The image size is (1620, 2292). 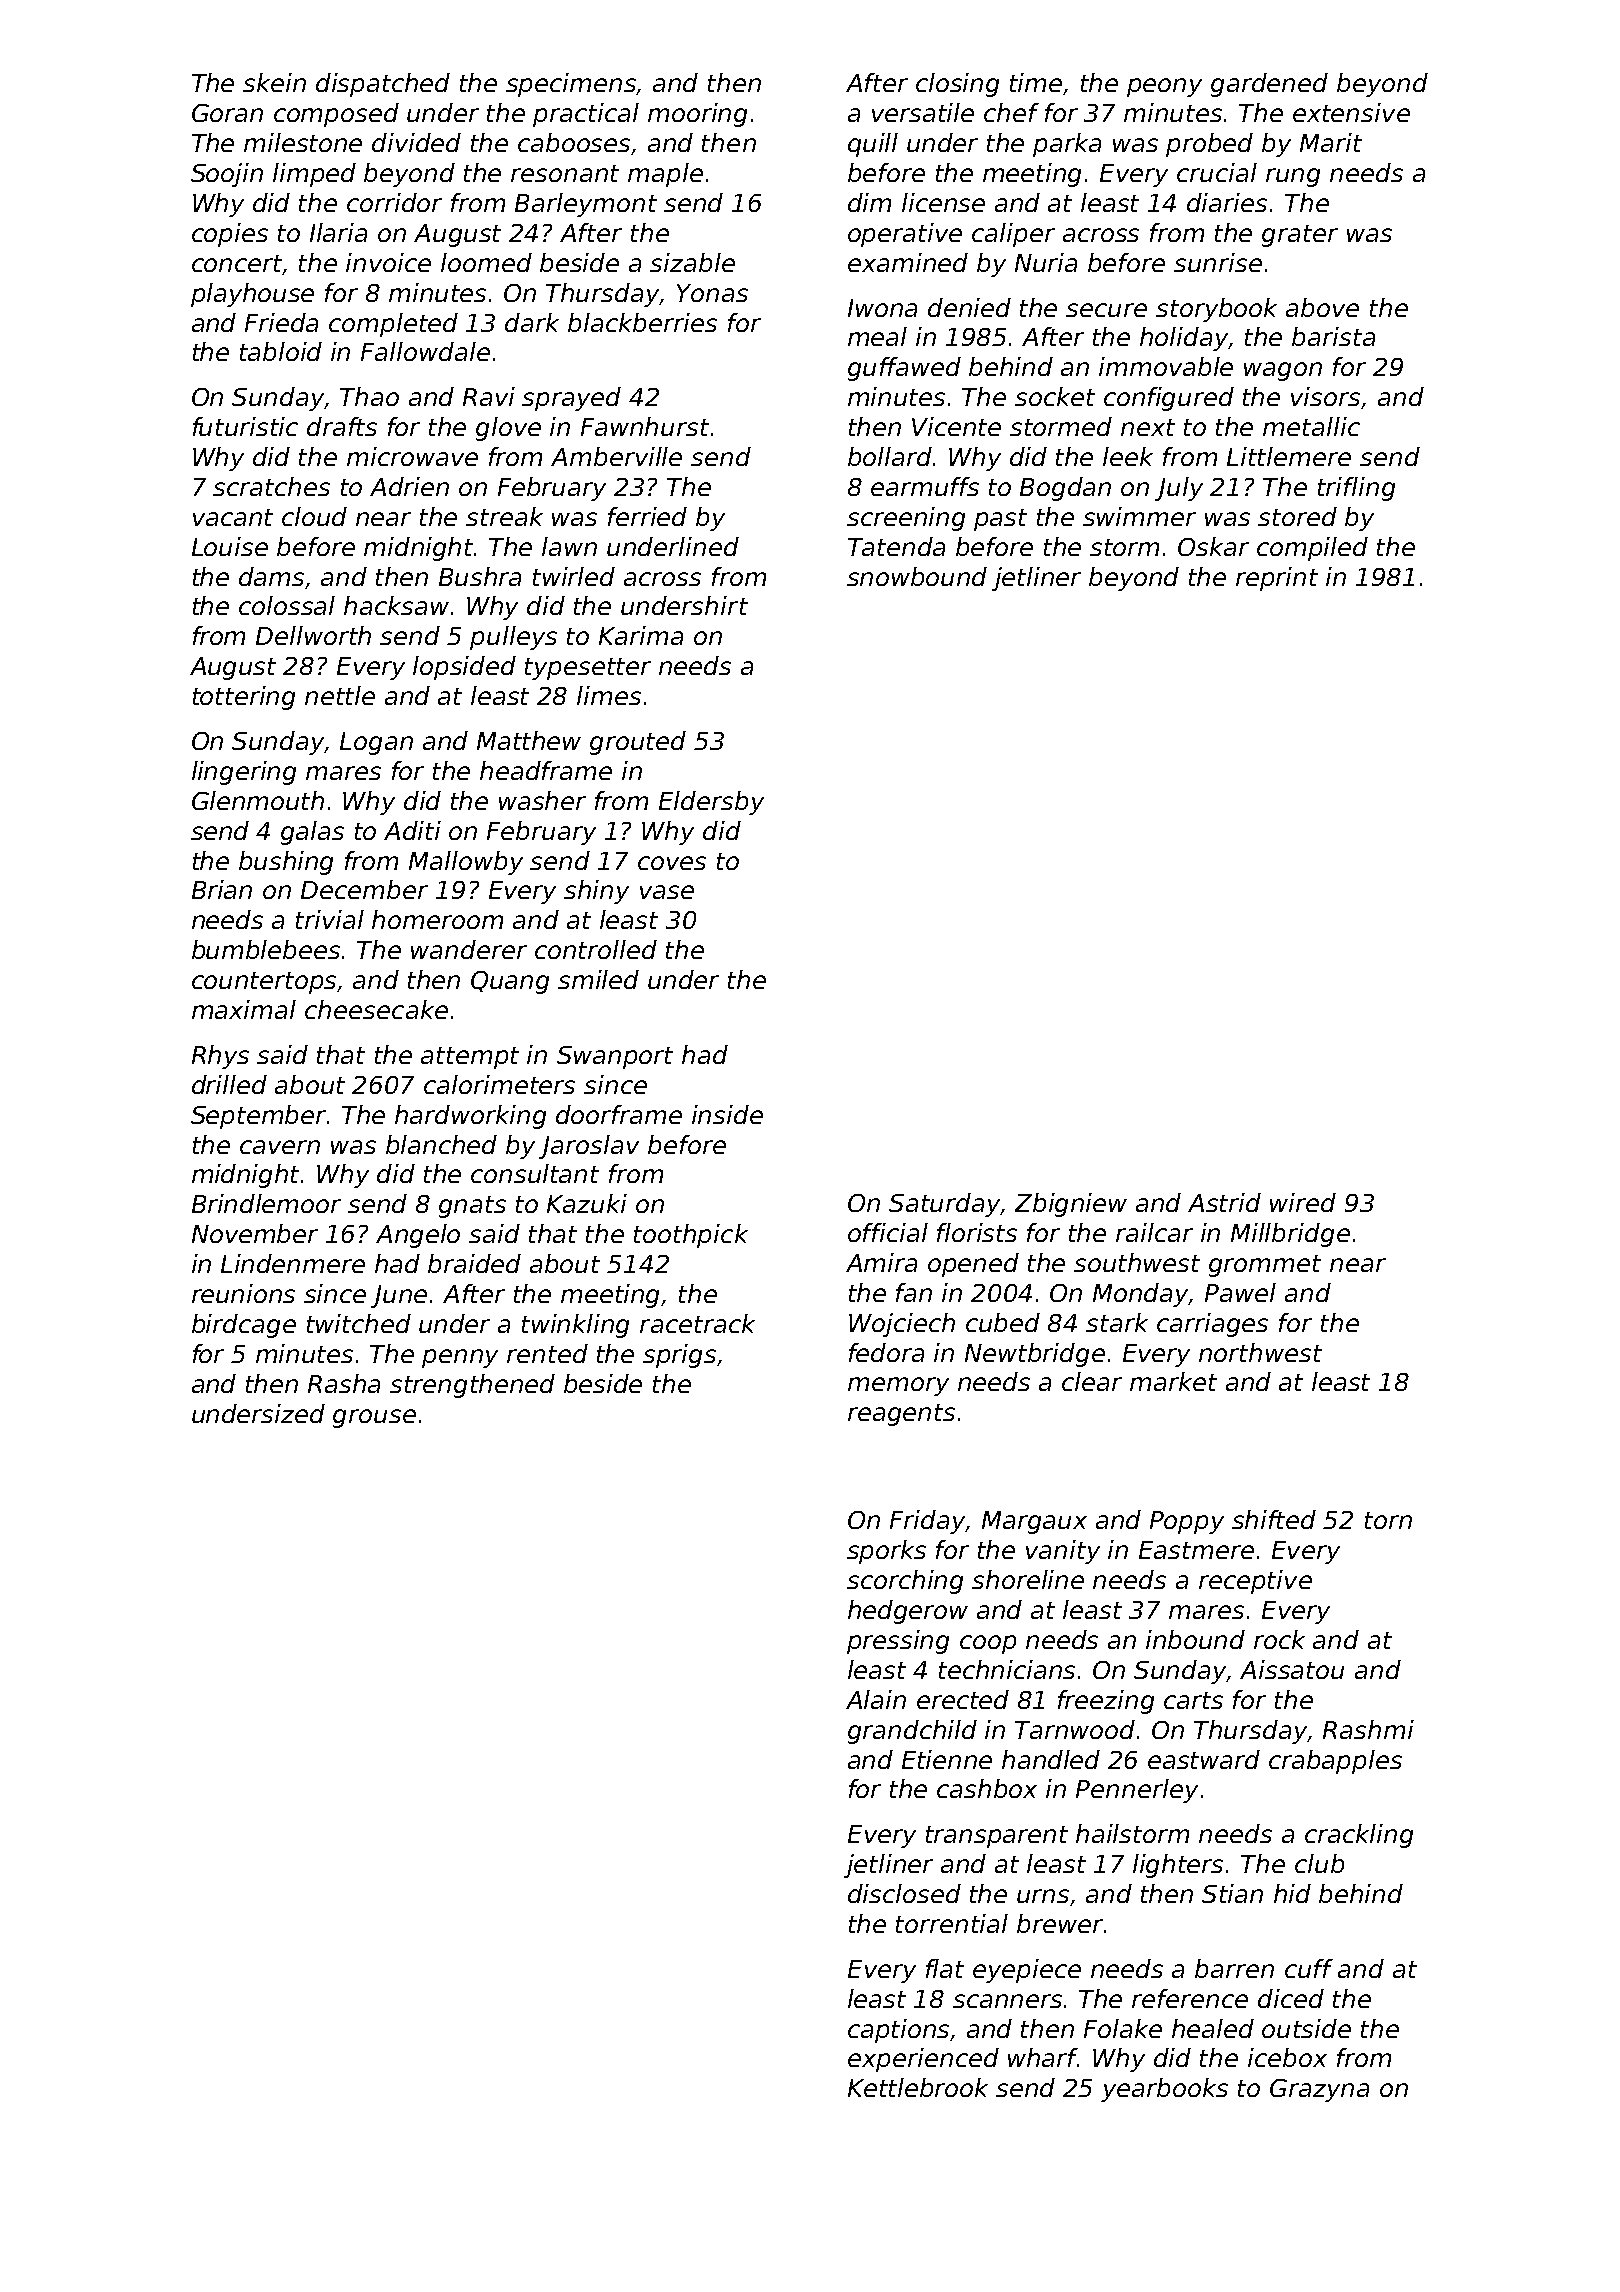 I want to click on specimens, so click(x=571, y=85).
